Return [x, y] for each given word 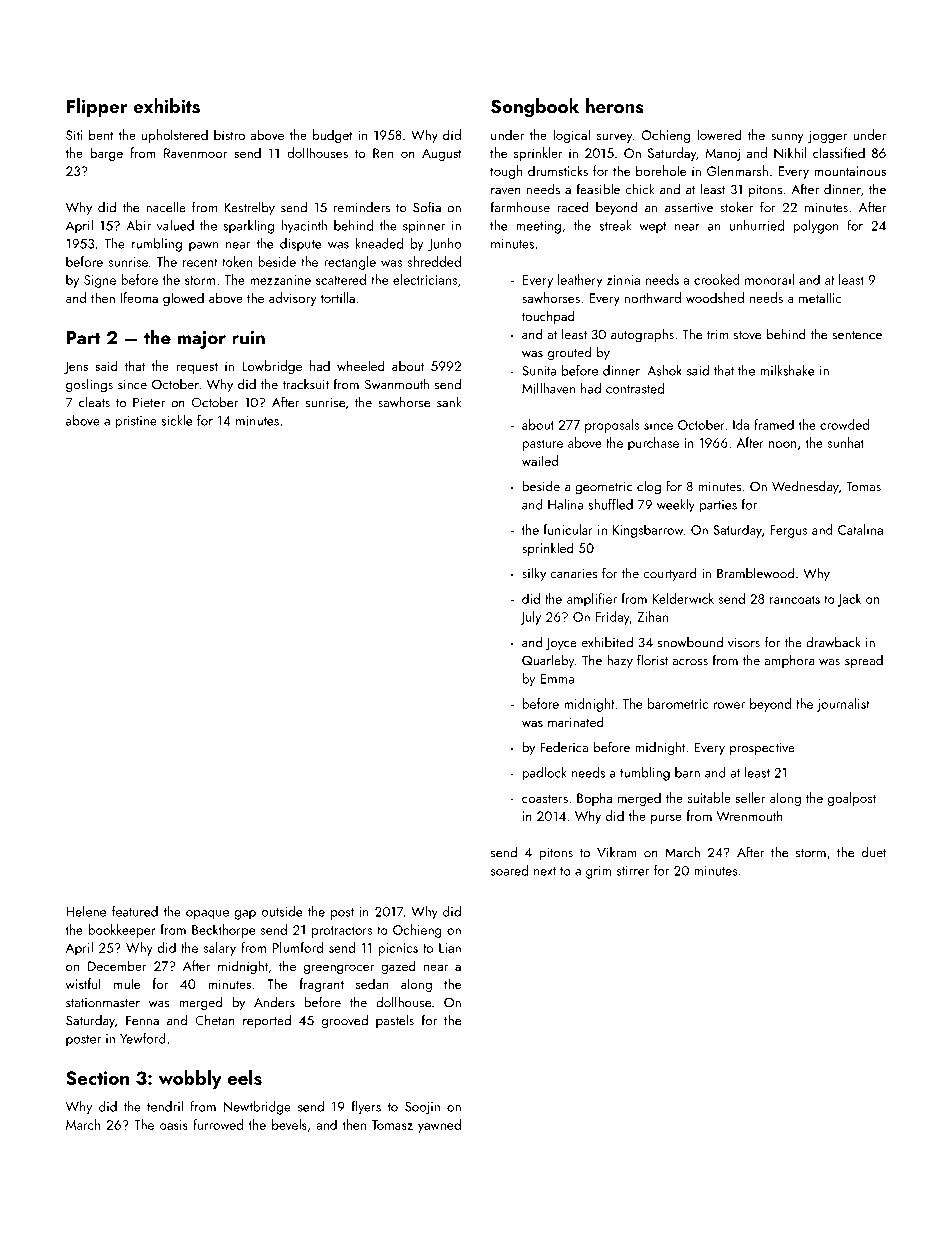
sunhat [845, 442]
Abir [138, 225]
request [197, 368]
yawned [439, 1126]
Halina [565, 504]
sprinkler [538, 154]
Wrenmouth [750, 815]
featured [135, 911]
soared [509, 870]
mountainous [850, 171]
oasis [174, 1125]
